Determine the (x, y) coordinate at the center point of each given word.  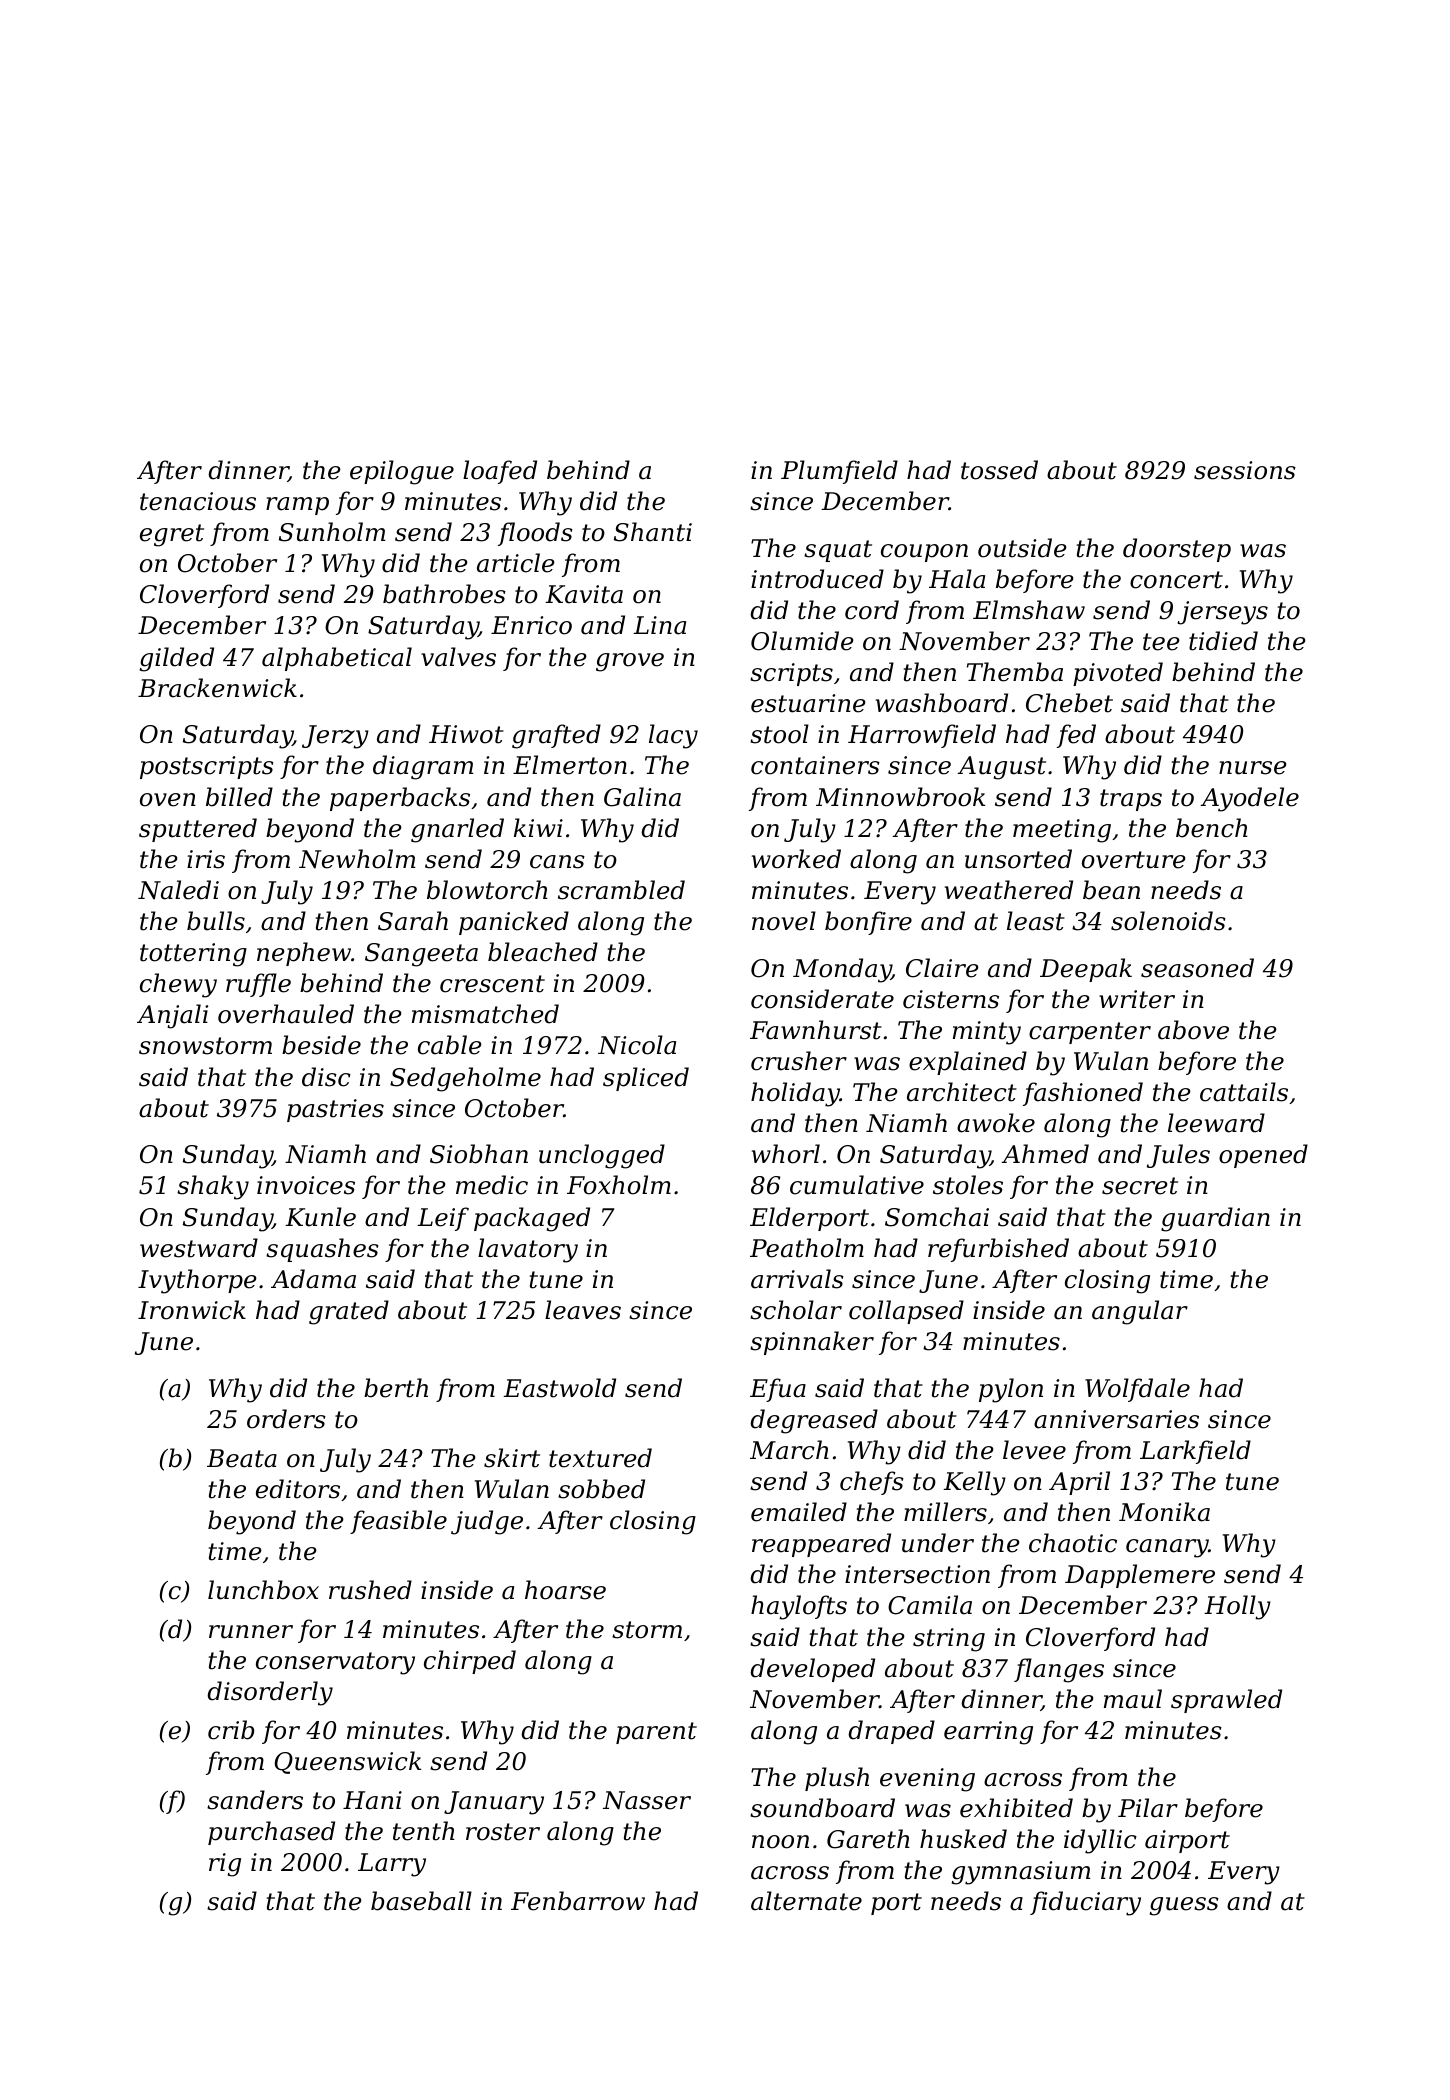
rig (225, 1865)
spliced (646, 1079)
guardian (1215, 1219)
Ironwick (192, 1310)
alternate (806, 1901)
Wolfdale (1137, 1390)
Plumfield (839, 472)
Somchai (937, 1217)
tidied (1223, 641)
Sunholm (332, 532)
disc (326, 1077)
